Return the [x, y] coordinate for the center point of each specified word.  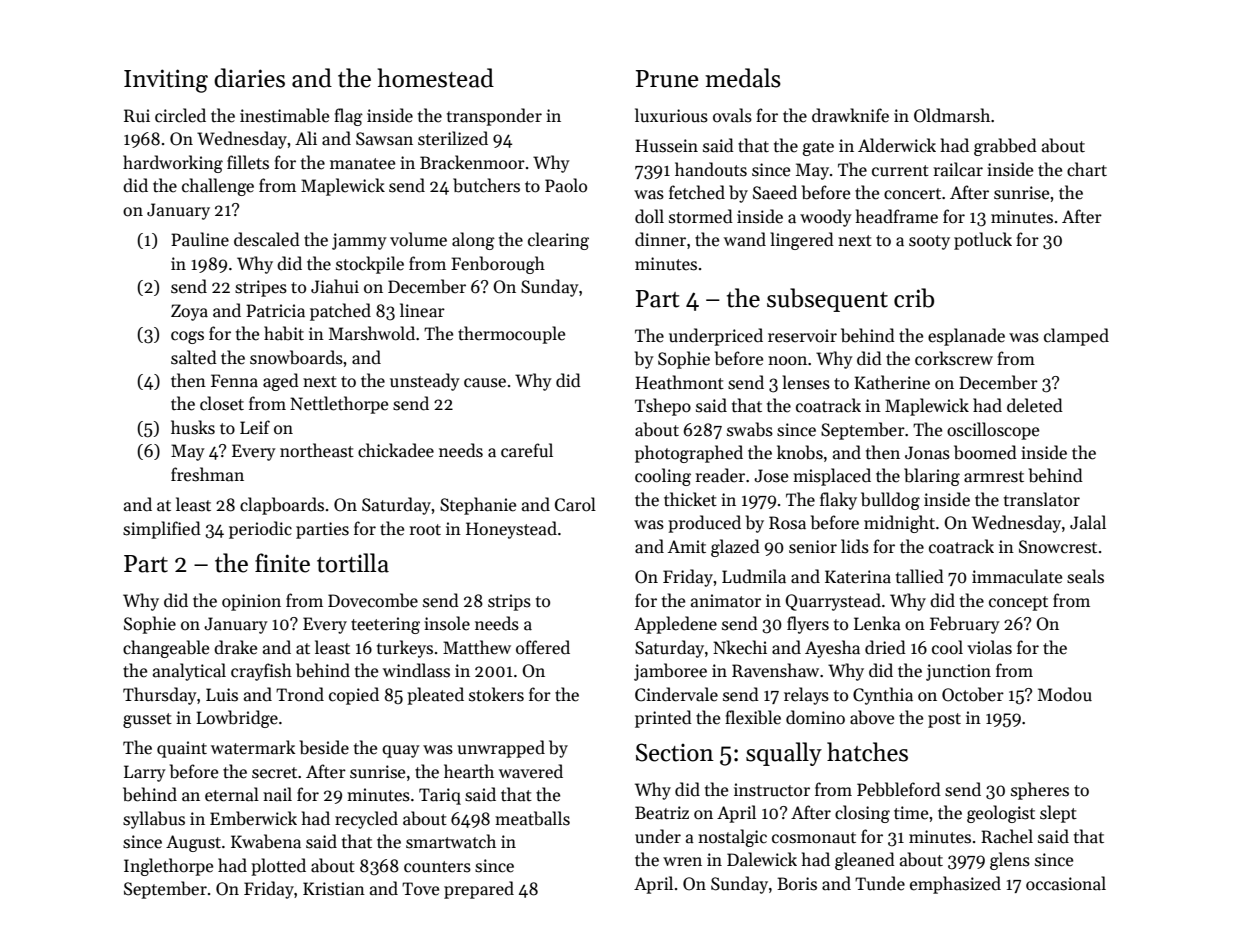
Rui [137, 116]
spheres [1040, 791]
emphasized [955, 885]
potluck [983, 241]
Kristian [334, 889]
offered [543, 647]
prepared [479, 890]
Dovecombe [373, 600]
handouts [711, 169]
